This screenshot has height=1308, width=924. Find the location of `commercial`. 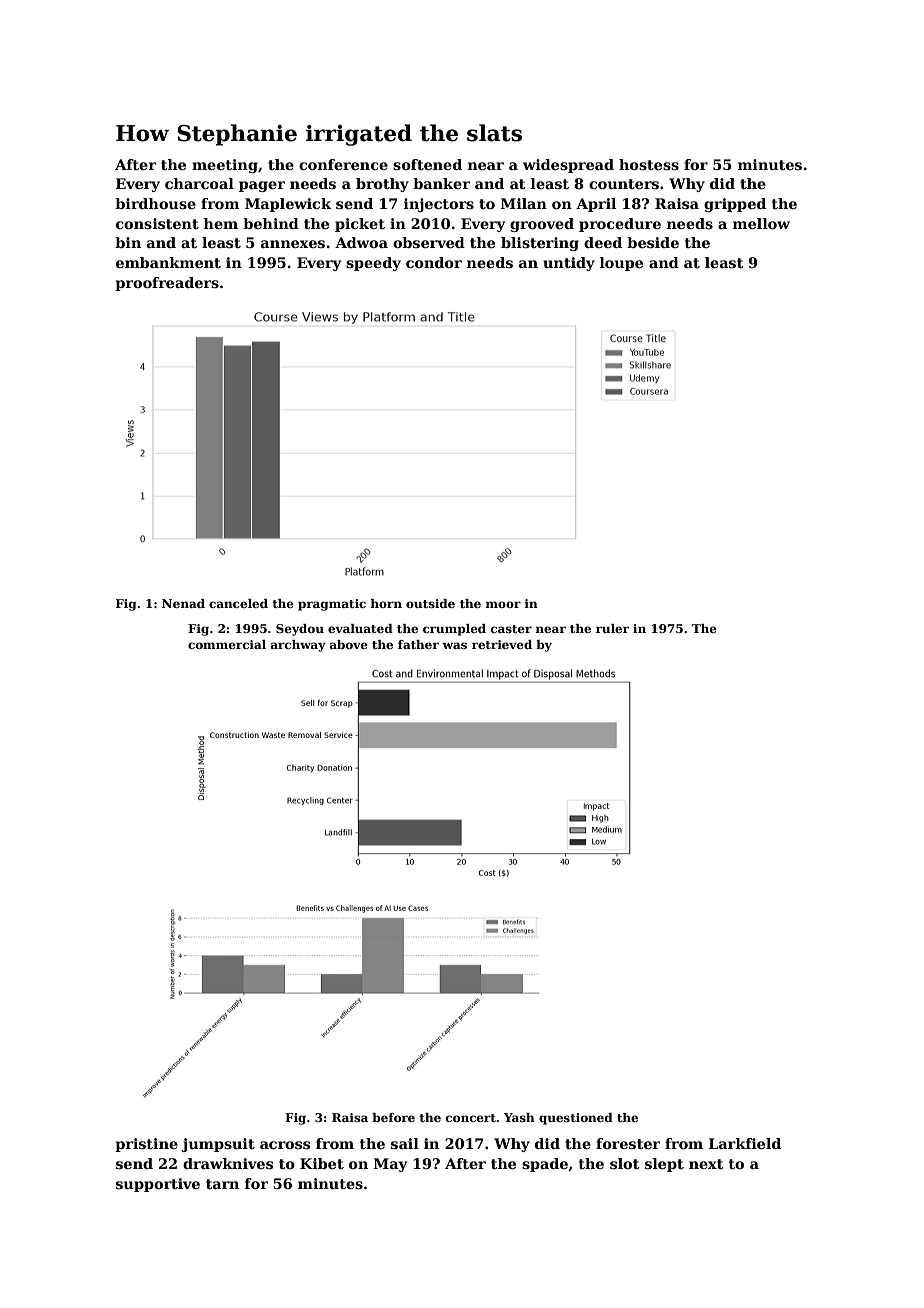

commercial is located at coordinates (227, 644).
